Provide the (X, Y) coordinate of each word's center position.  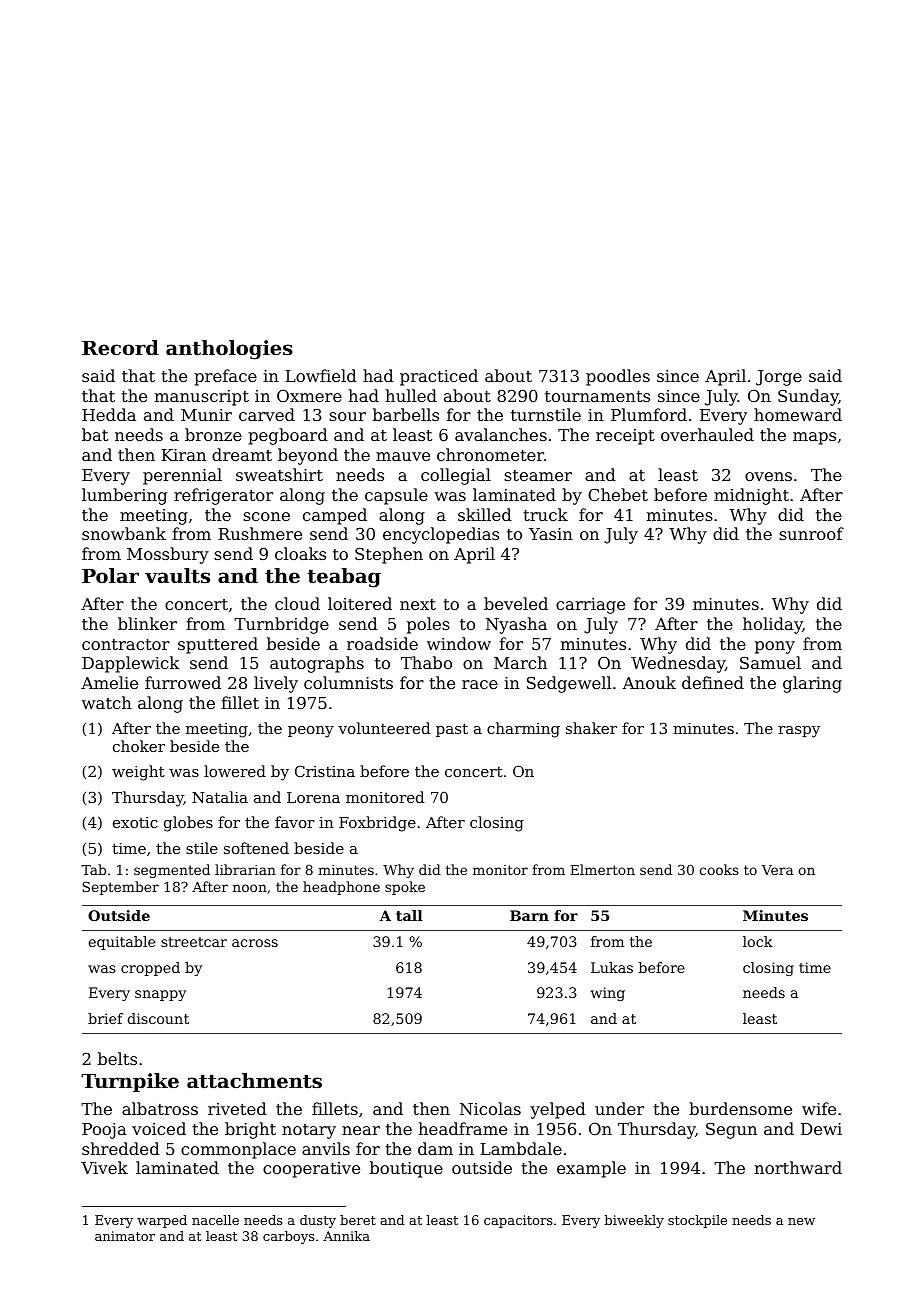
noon (250, 888)
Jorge (779, 378)
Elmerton (602, 869)
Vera (778, 870)
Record (120, 348)
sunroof (811, 533)
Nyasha (516, 625)
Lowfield (321, 375)
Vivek (104, 1167)
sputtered (218, 645)
